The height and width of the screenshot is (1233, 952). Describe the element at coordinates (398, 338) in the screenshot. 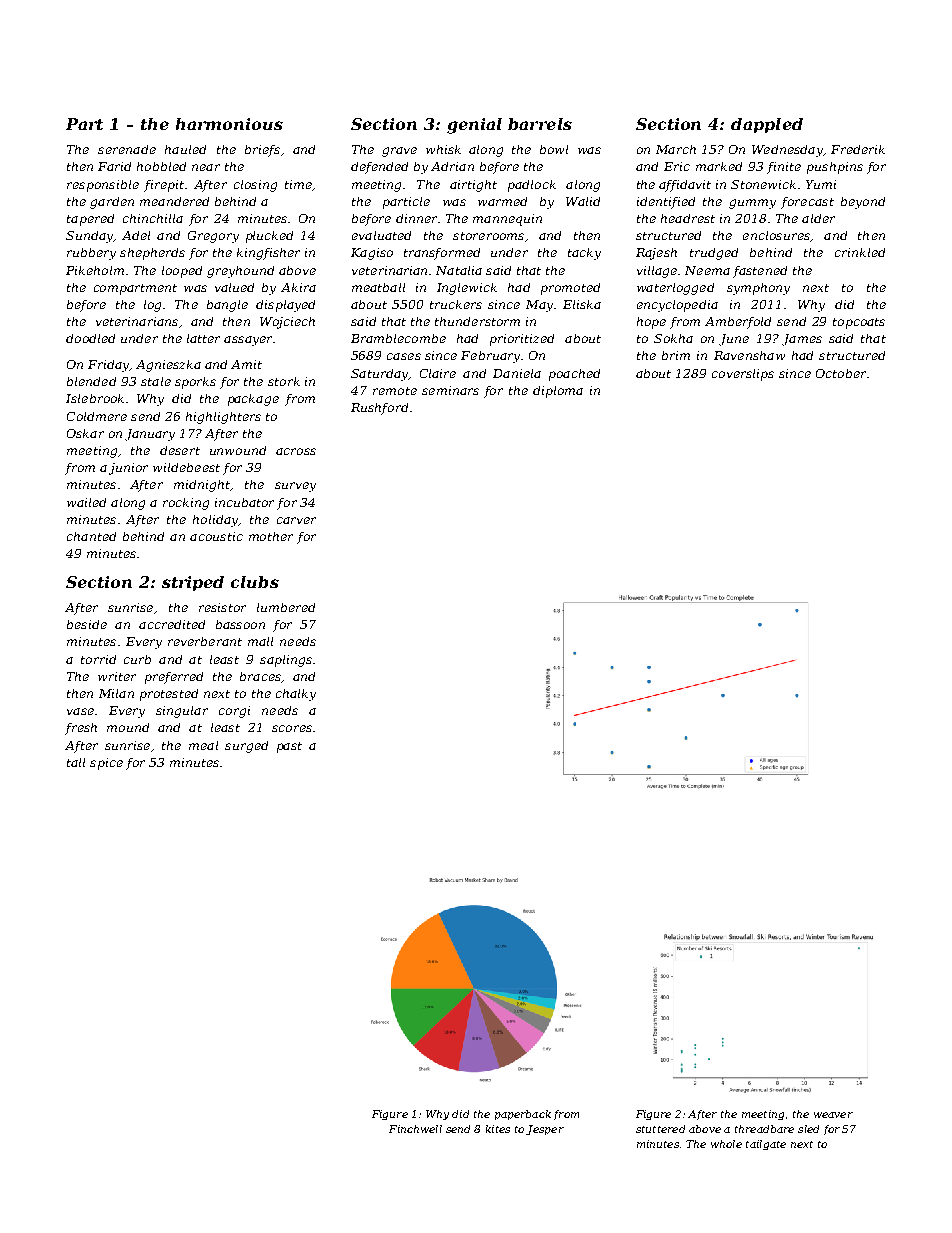

I see `Bramblecombe` at that location.
